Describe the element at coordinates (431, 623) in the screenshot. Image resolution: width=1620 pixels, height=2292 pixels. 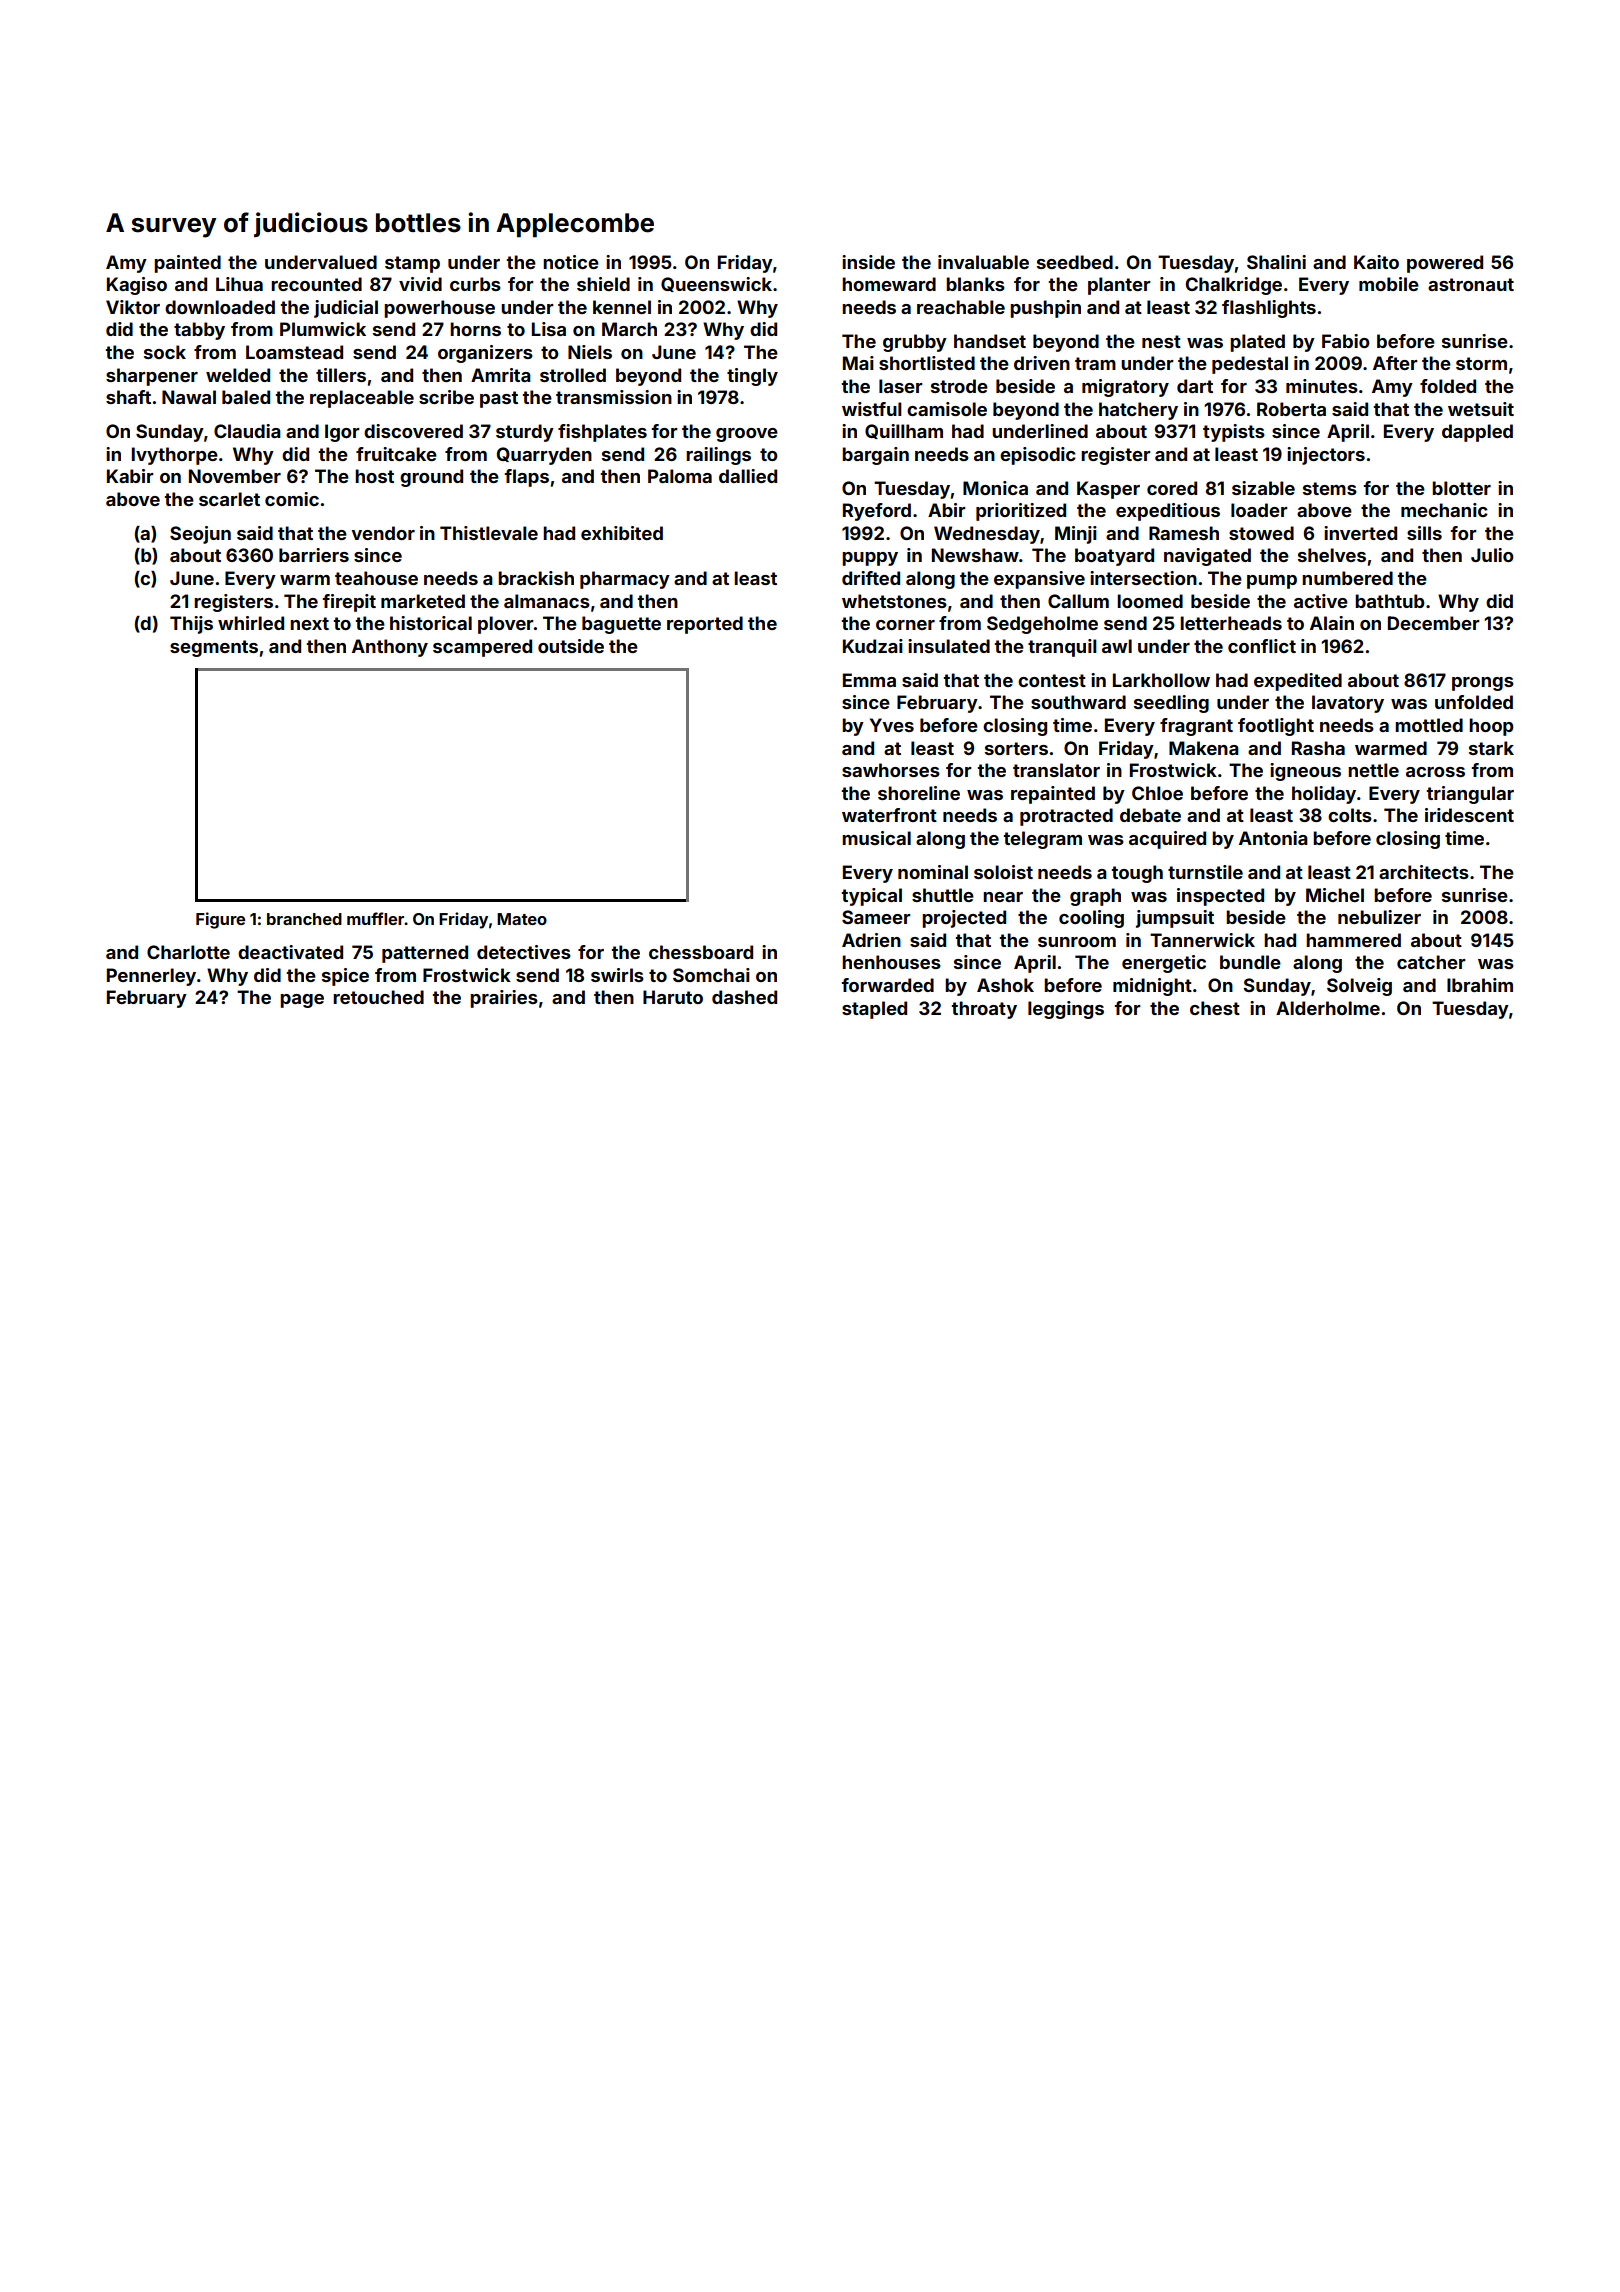
I see `historical` at that location.
